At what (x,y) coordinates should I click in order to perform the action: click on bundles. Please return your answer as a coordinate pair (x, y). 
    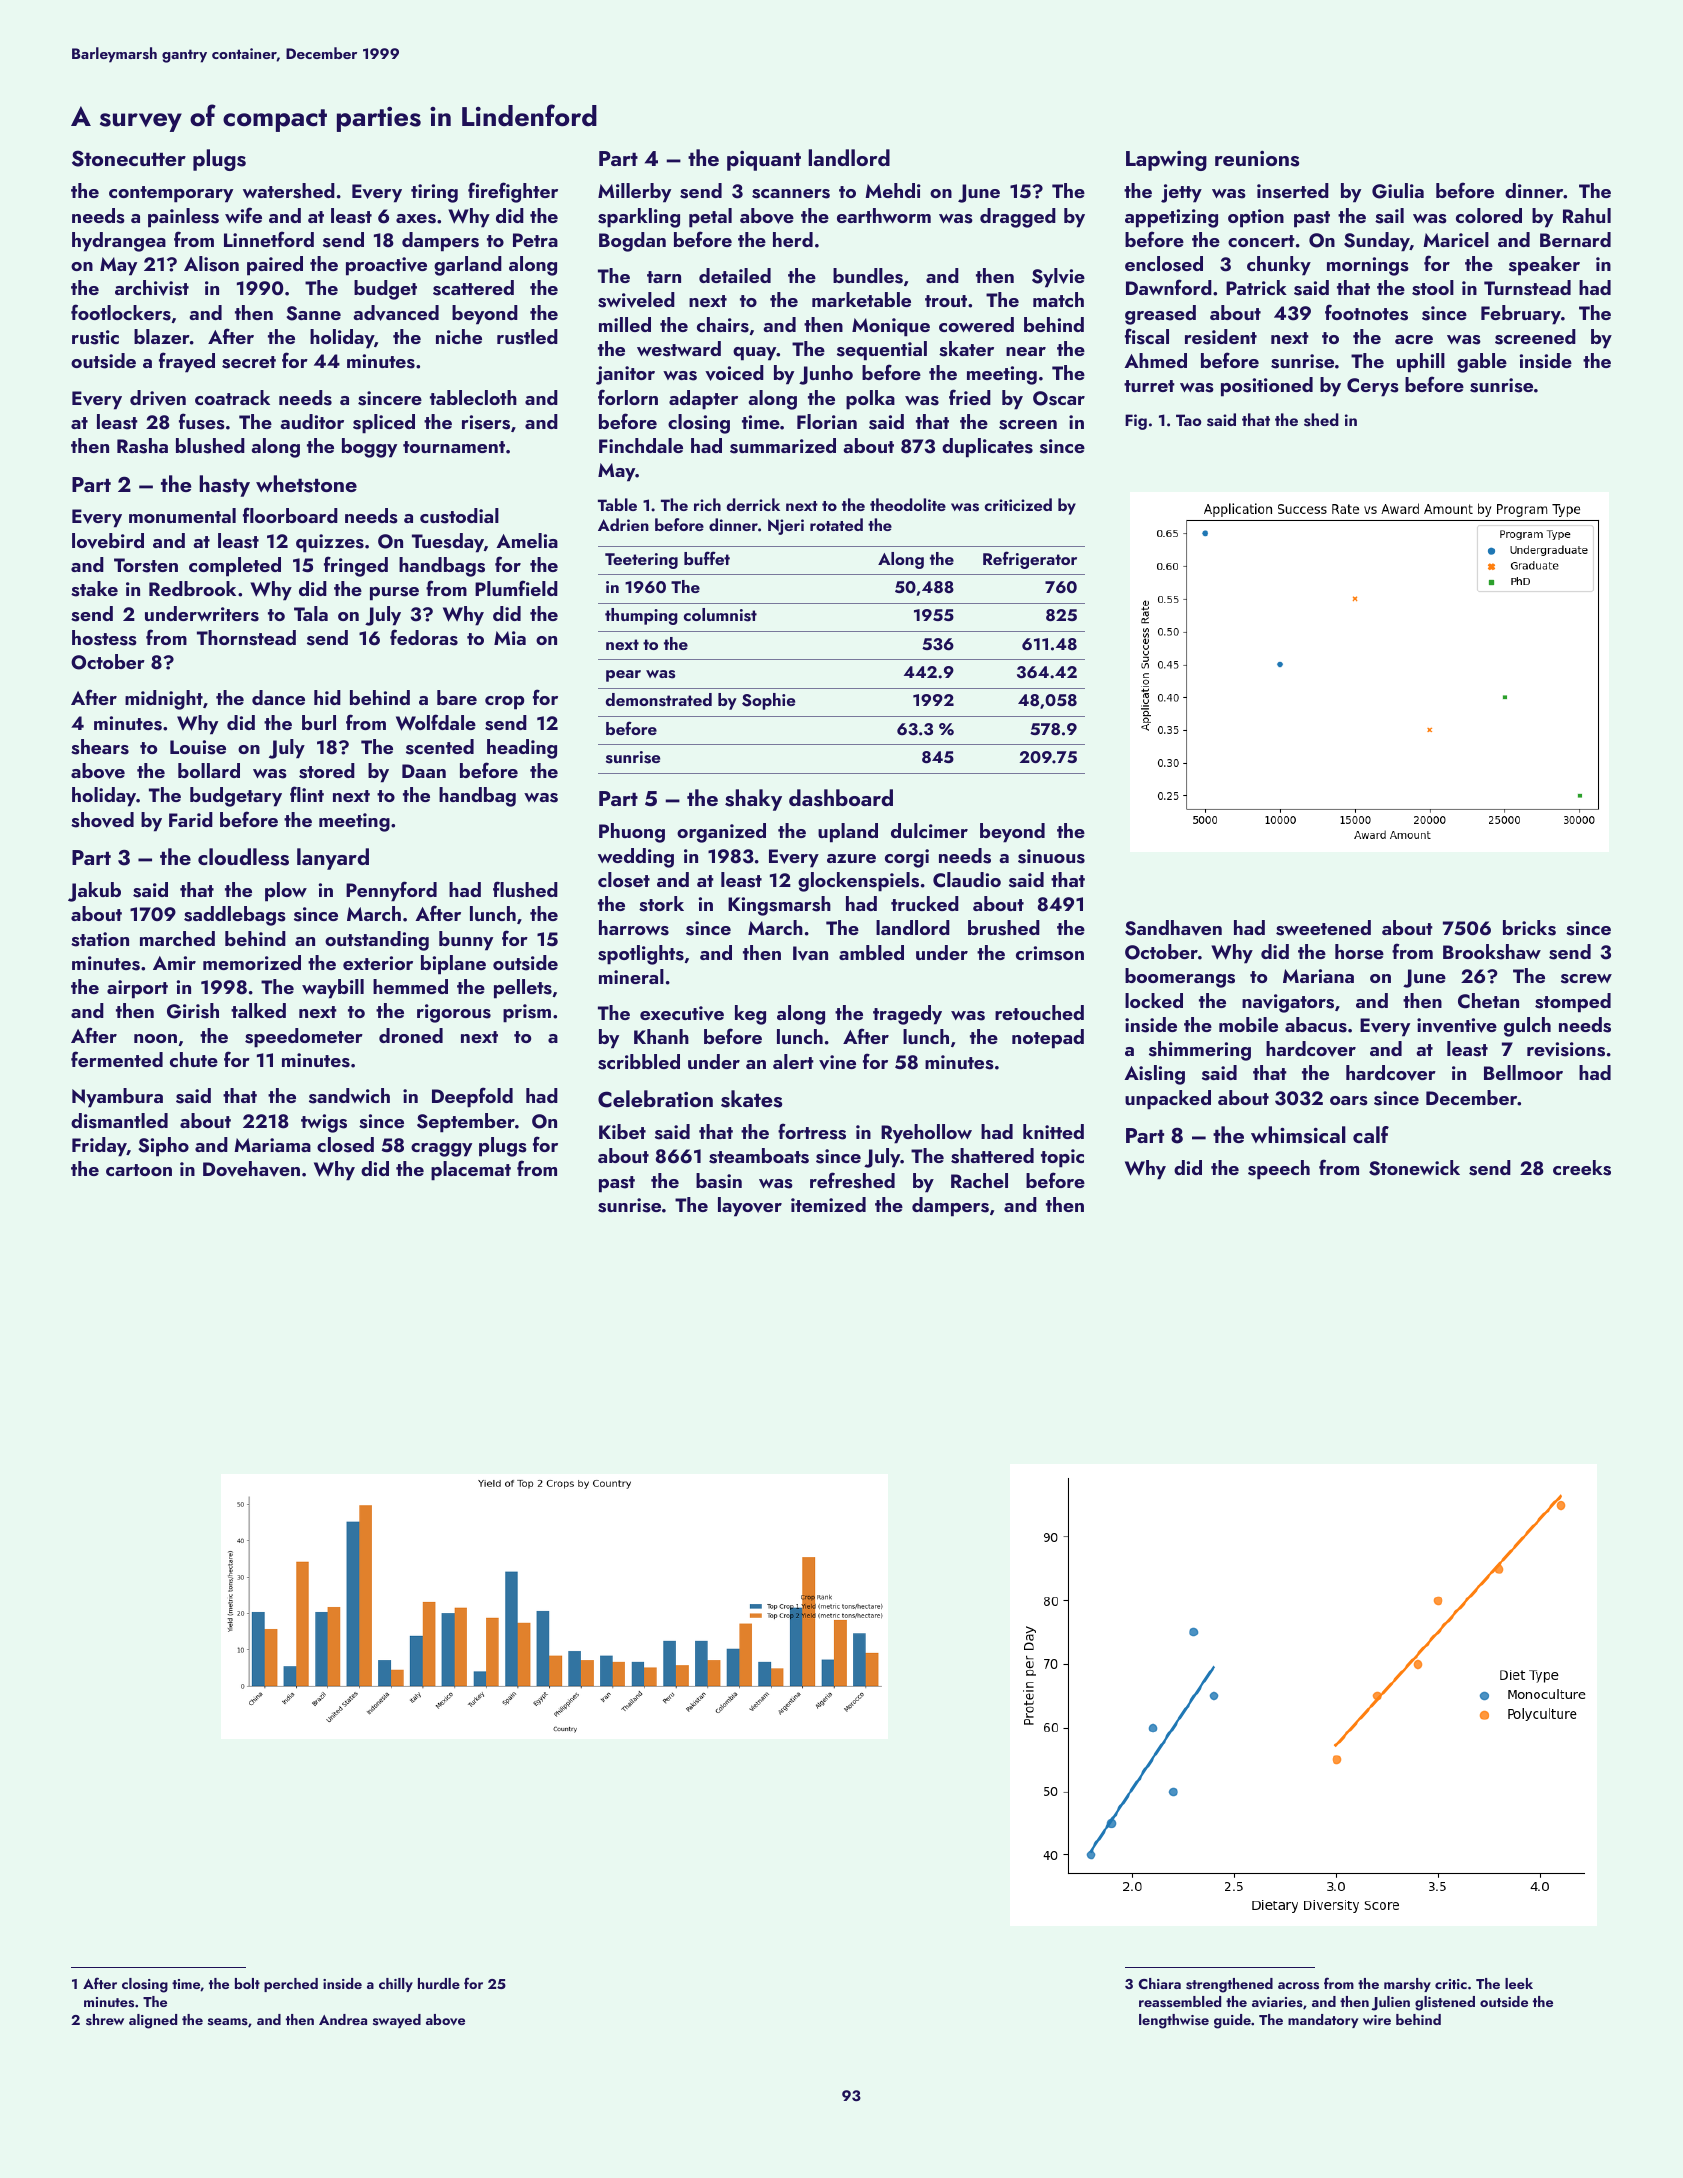
    Looking at the image, I should click on (868, 276).
